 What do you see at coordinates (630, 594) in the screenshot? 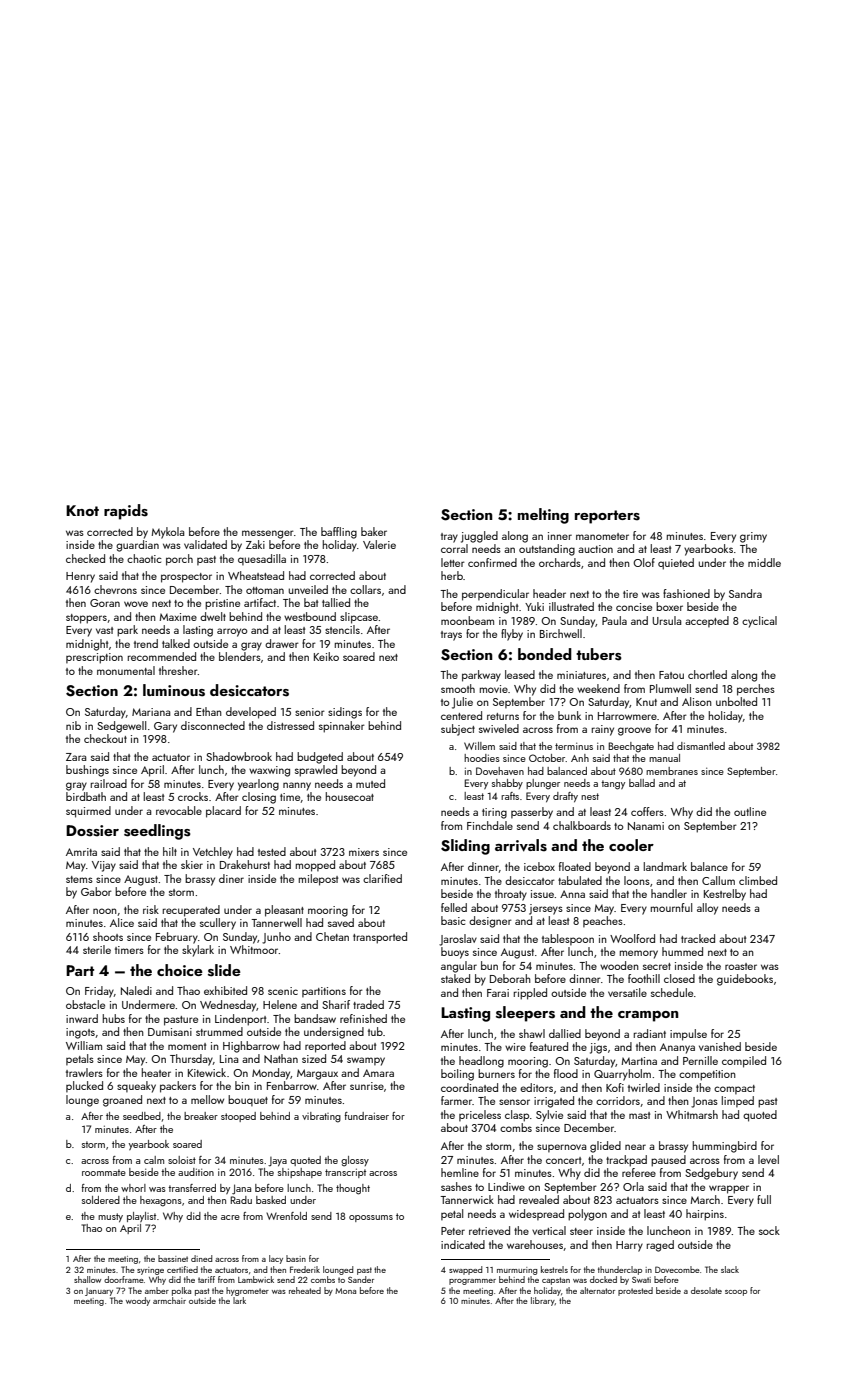
I see `tire` at bounding box center [630, 594].
